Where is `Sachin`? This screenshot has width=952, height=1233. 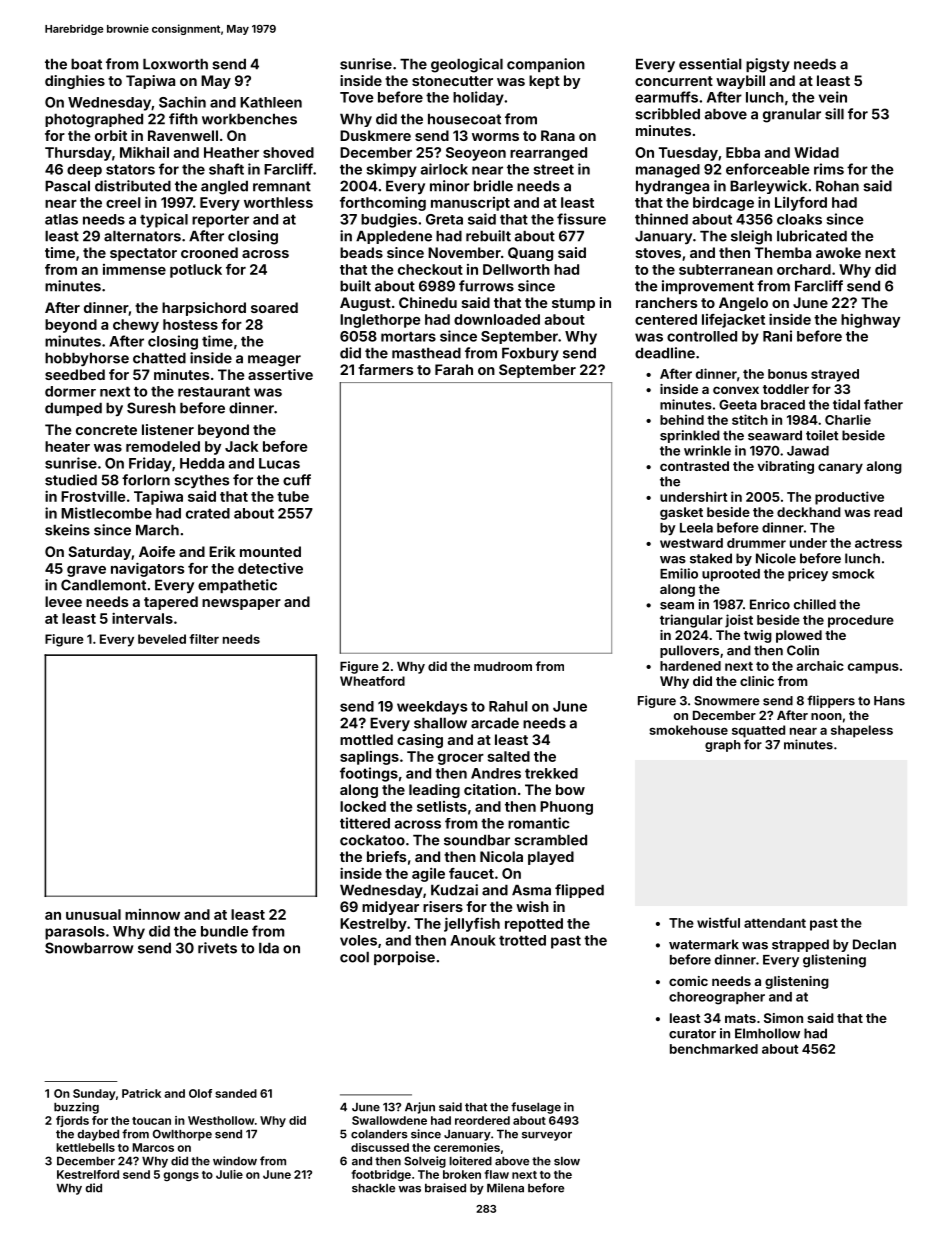 Sachin is located at coordinates (182, 102).
